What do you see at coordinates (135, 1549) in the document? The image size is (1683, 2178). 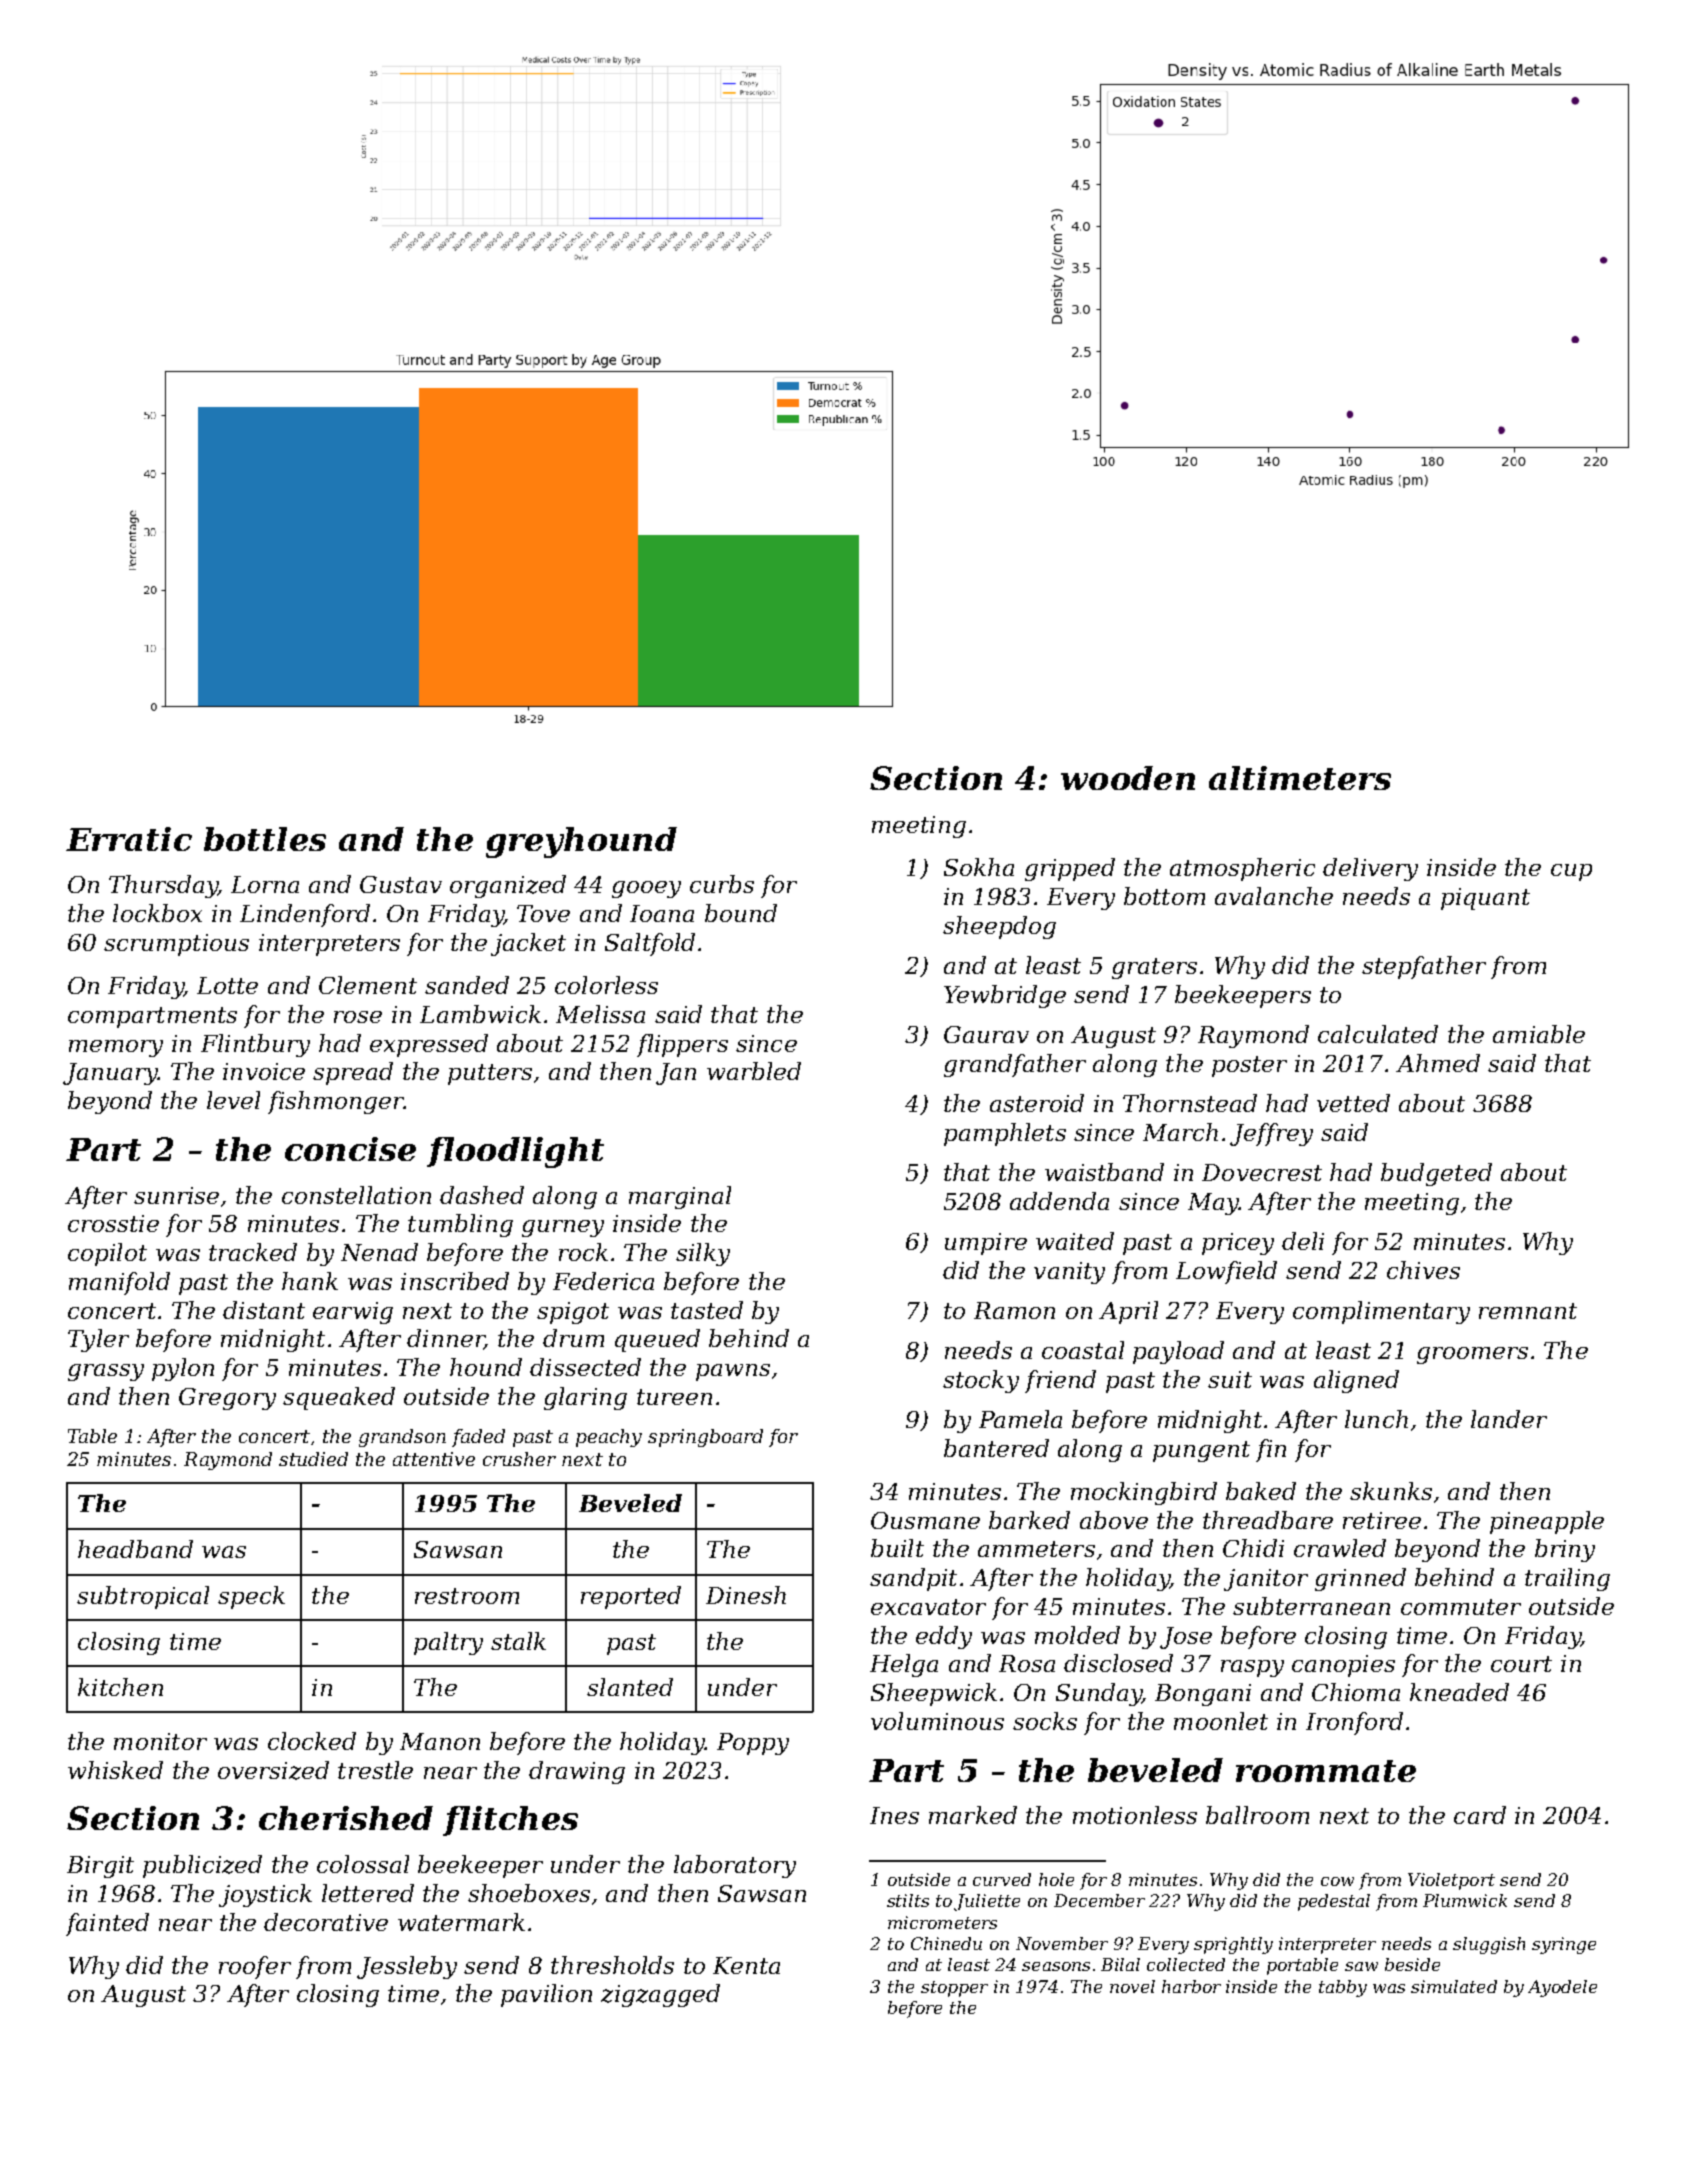 I see `headband` at bounding box center [135, 1549].
